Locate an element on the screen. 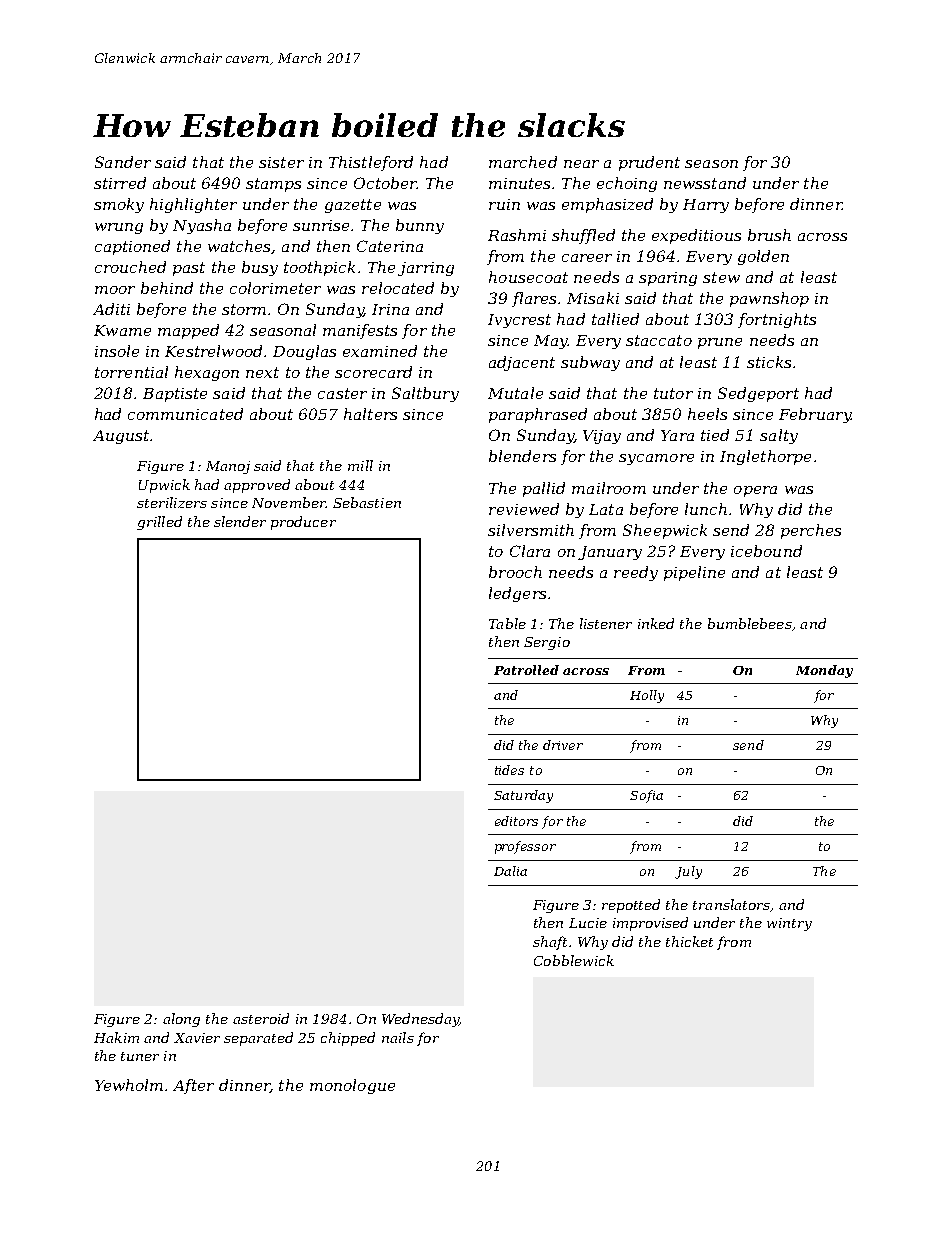 The width and height of the screenshot is (952, 1233). brush is located at coordinates (769, 235).
